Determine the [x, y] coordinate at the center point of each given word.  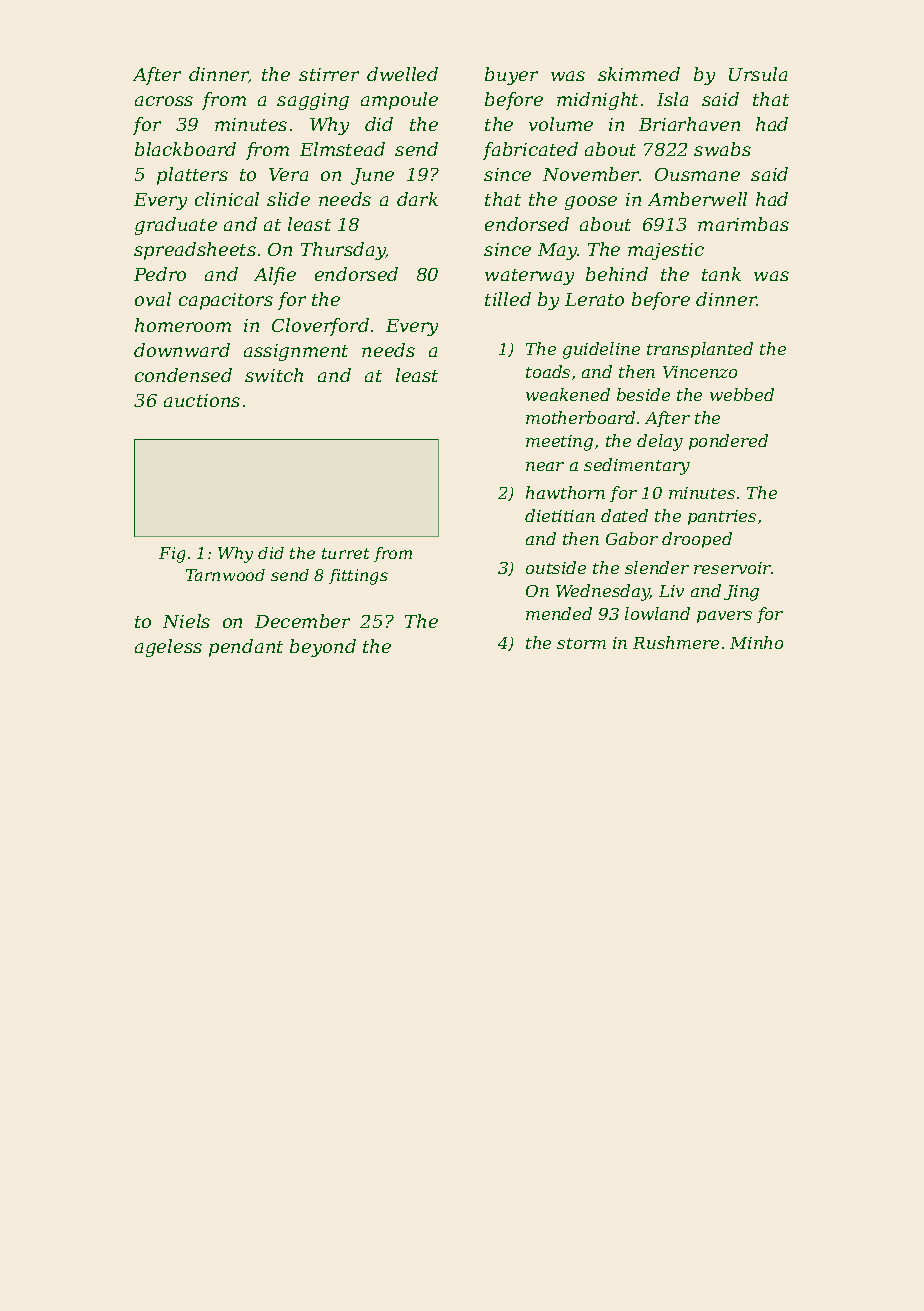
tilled [508, 299]
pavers [724, 617]
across [164, 101]
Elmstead [342, 149]
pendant [246, 648]
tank [721, 274]
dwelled [402, 74]
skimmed [639, 74]
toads [548, 371]
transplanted [700, 350]
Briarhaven [689, 124]
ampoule [399, 101]
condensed [183, 375]
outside [556, 567]
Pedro [160, 274]
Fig [172, 555]
